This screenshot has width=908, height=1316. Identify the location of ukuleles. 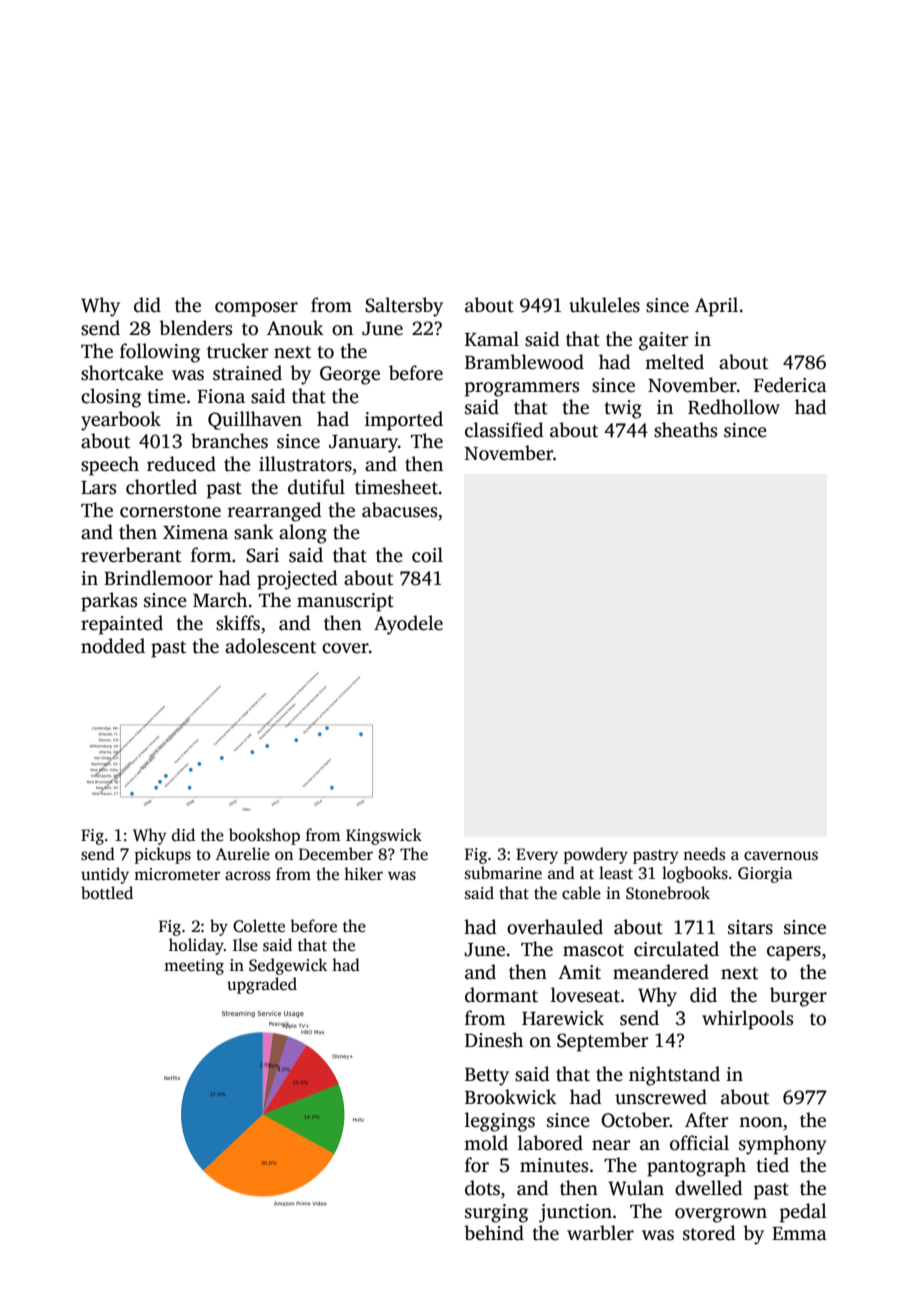
(604, 305).
